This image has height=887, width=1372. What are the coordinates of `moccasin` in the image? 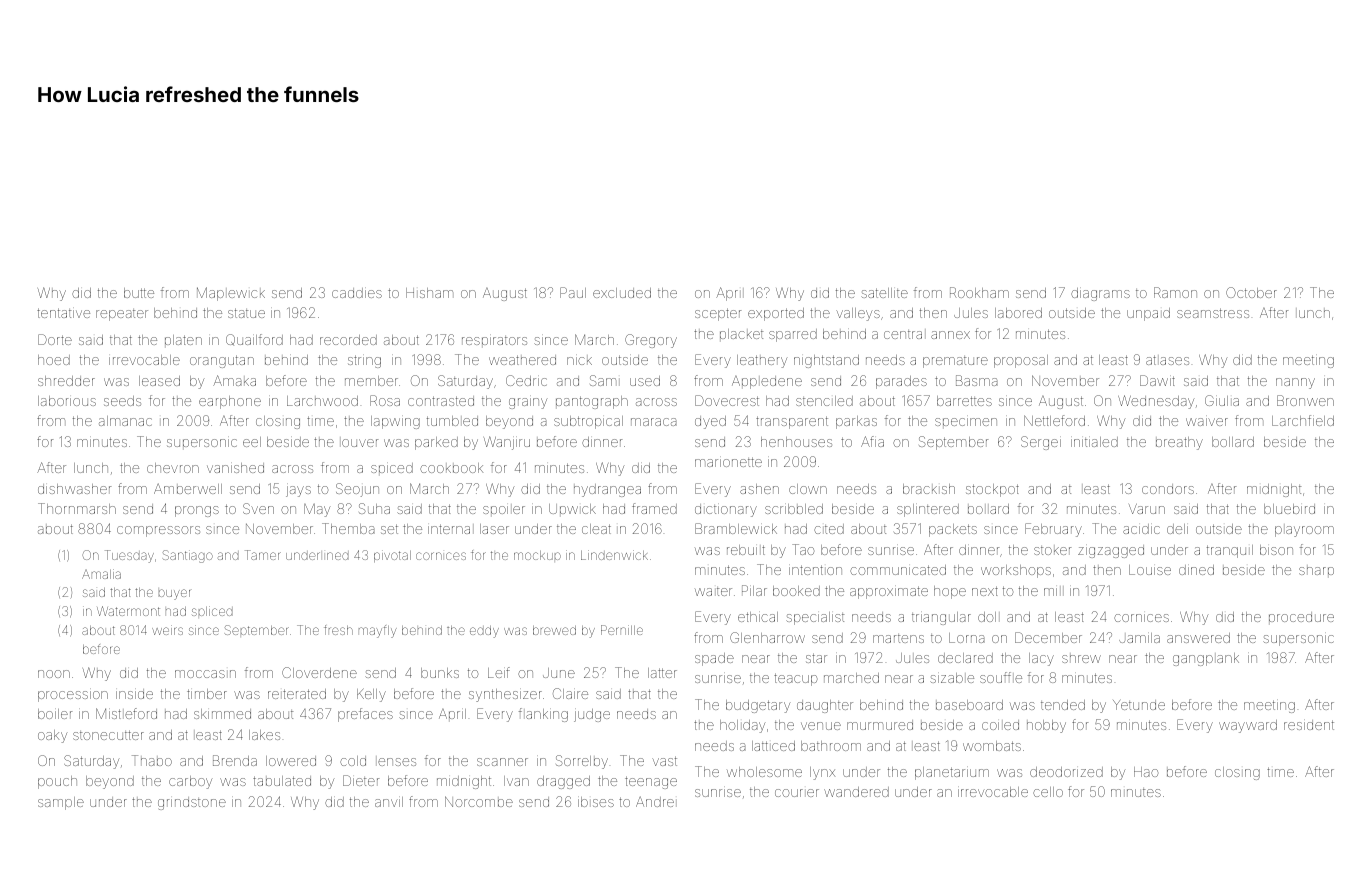 It's located at (205, 674).
